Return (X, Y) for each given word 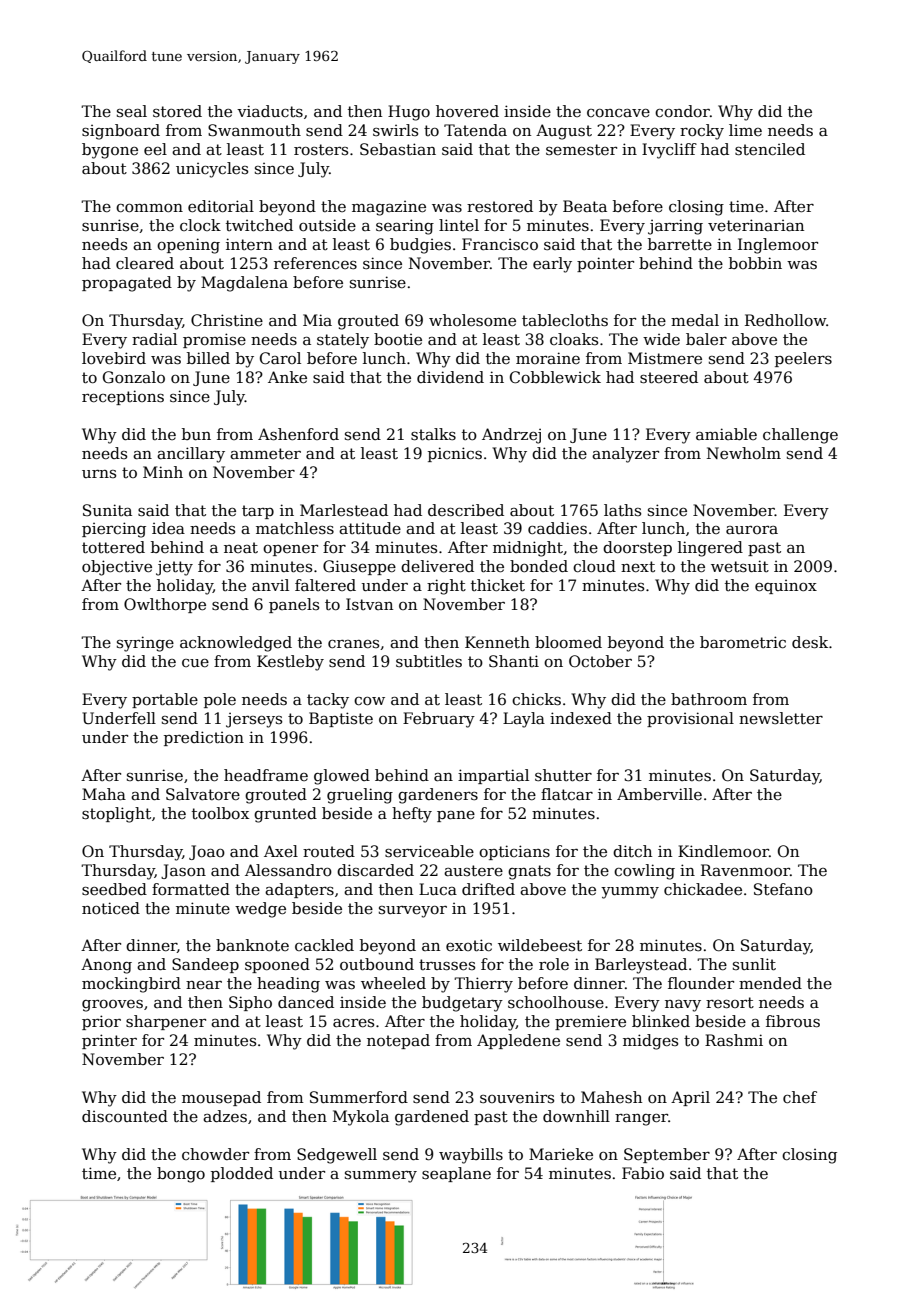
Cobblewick (555, 377)
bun (196, 434)
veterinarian (756, 225)
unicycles (212, 170)
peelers (803, 359)
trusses (447, 965)
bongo (181, 1175)
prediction (204, 738)
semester (581, 149)
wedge (260, 910)
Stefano (783, 889)
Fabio (643, 1173)
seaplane (456, 1174)
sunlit (754, 964)
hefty (412, 815)
